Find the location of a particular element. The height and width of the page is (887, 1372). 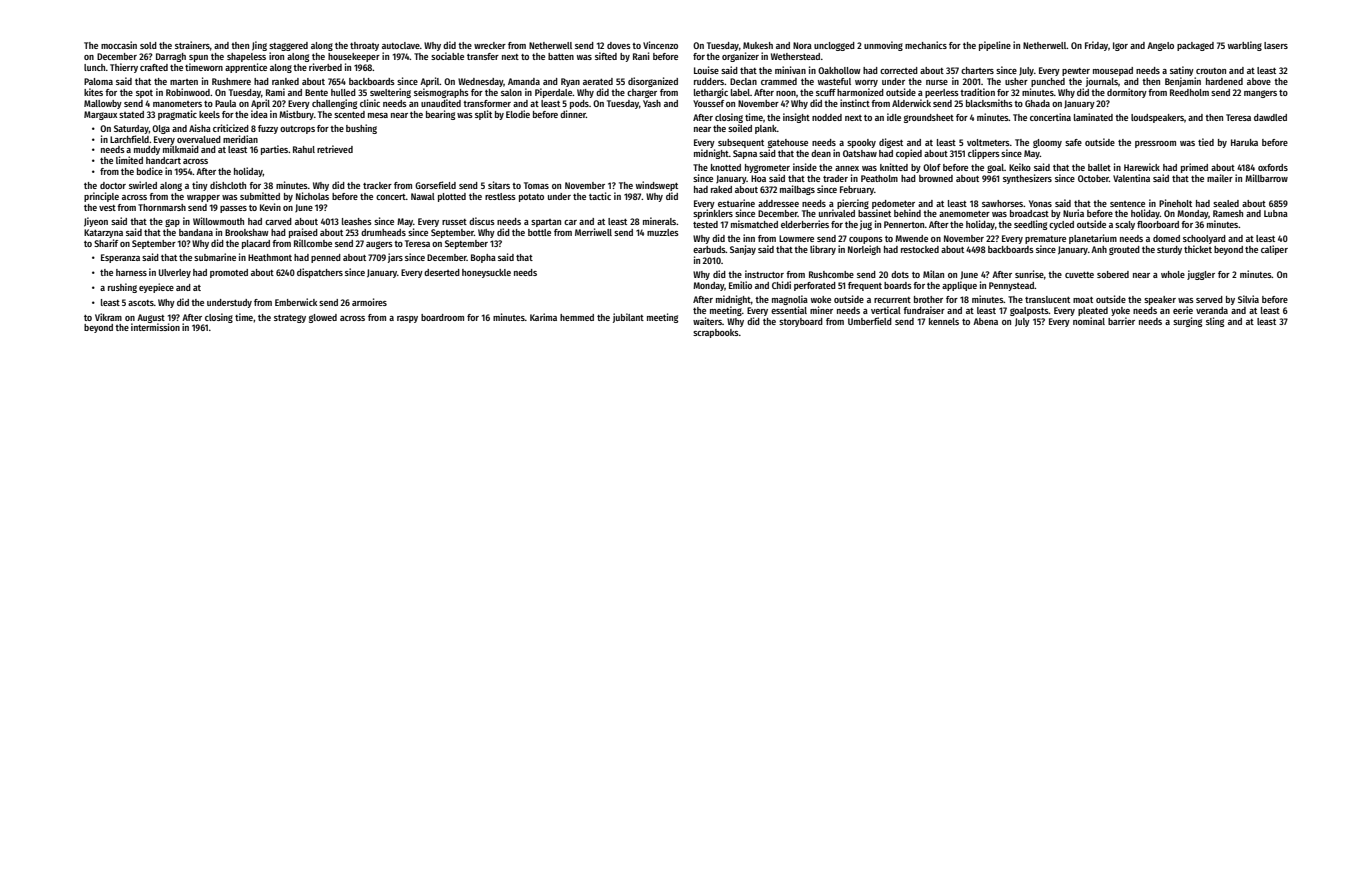

Rami is located at coordinates (275, 92).
